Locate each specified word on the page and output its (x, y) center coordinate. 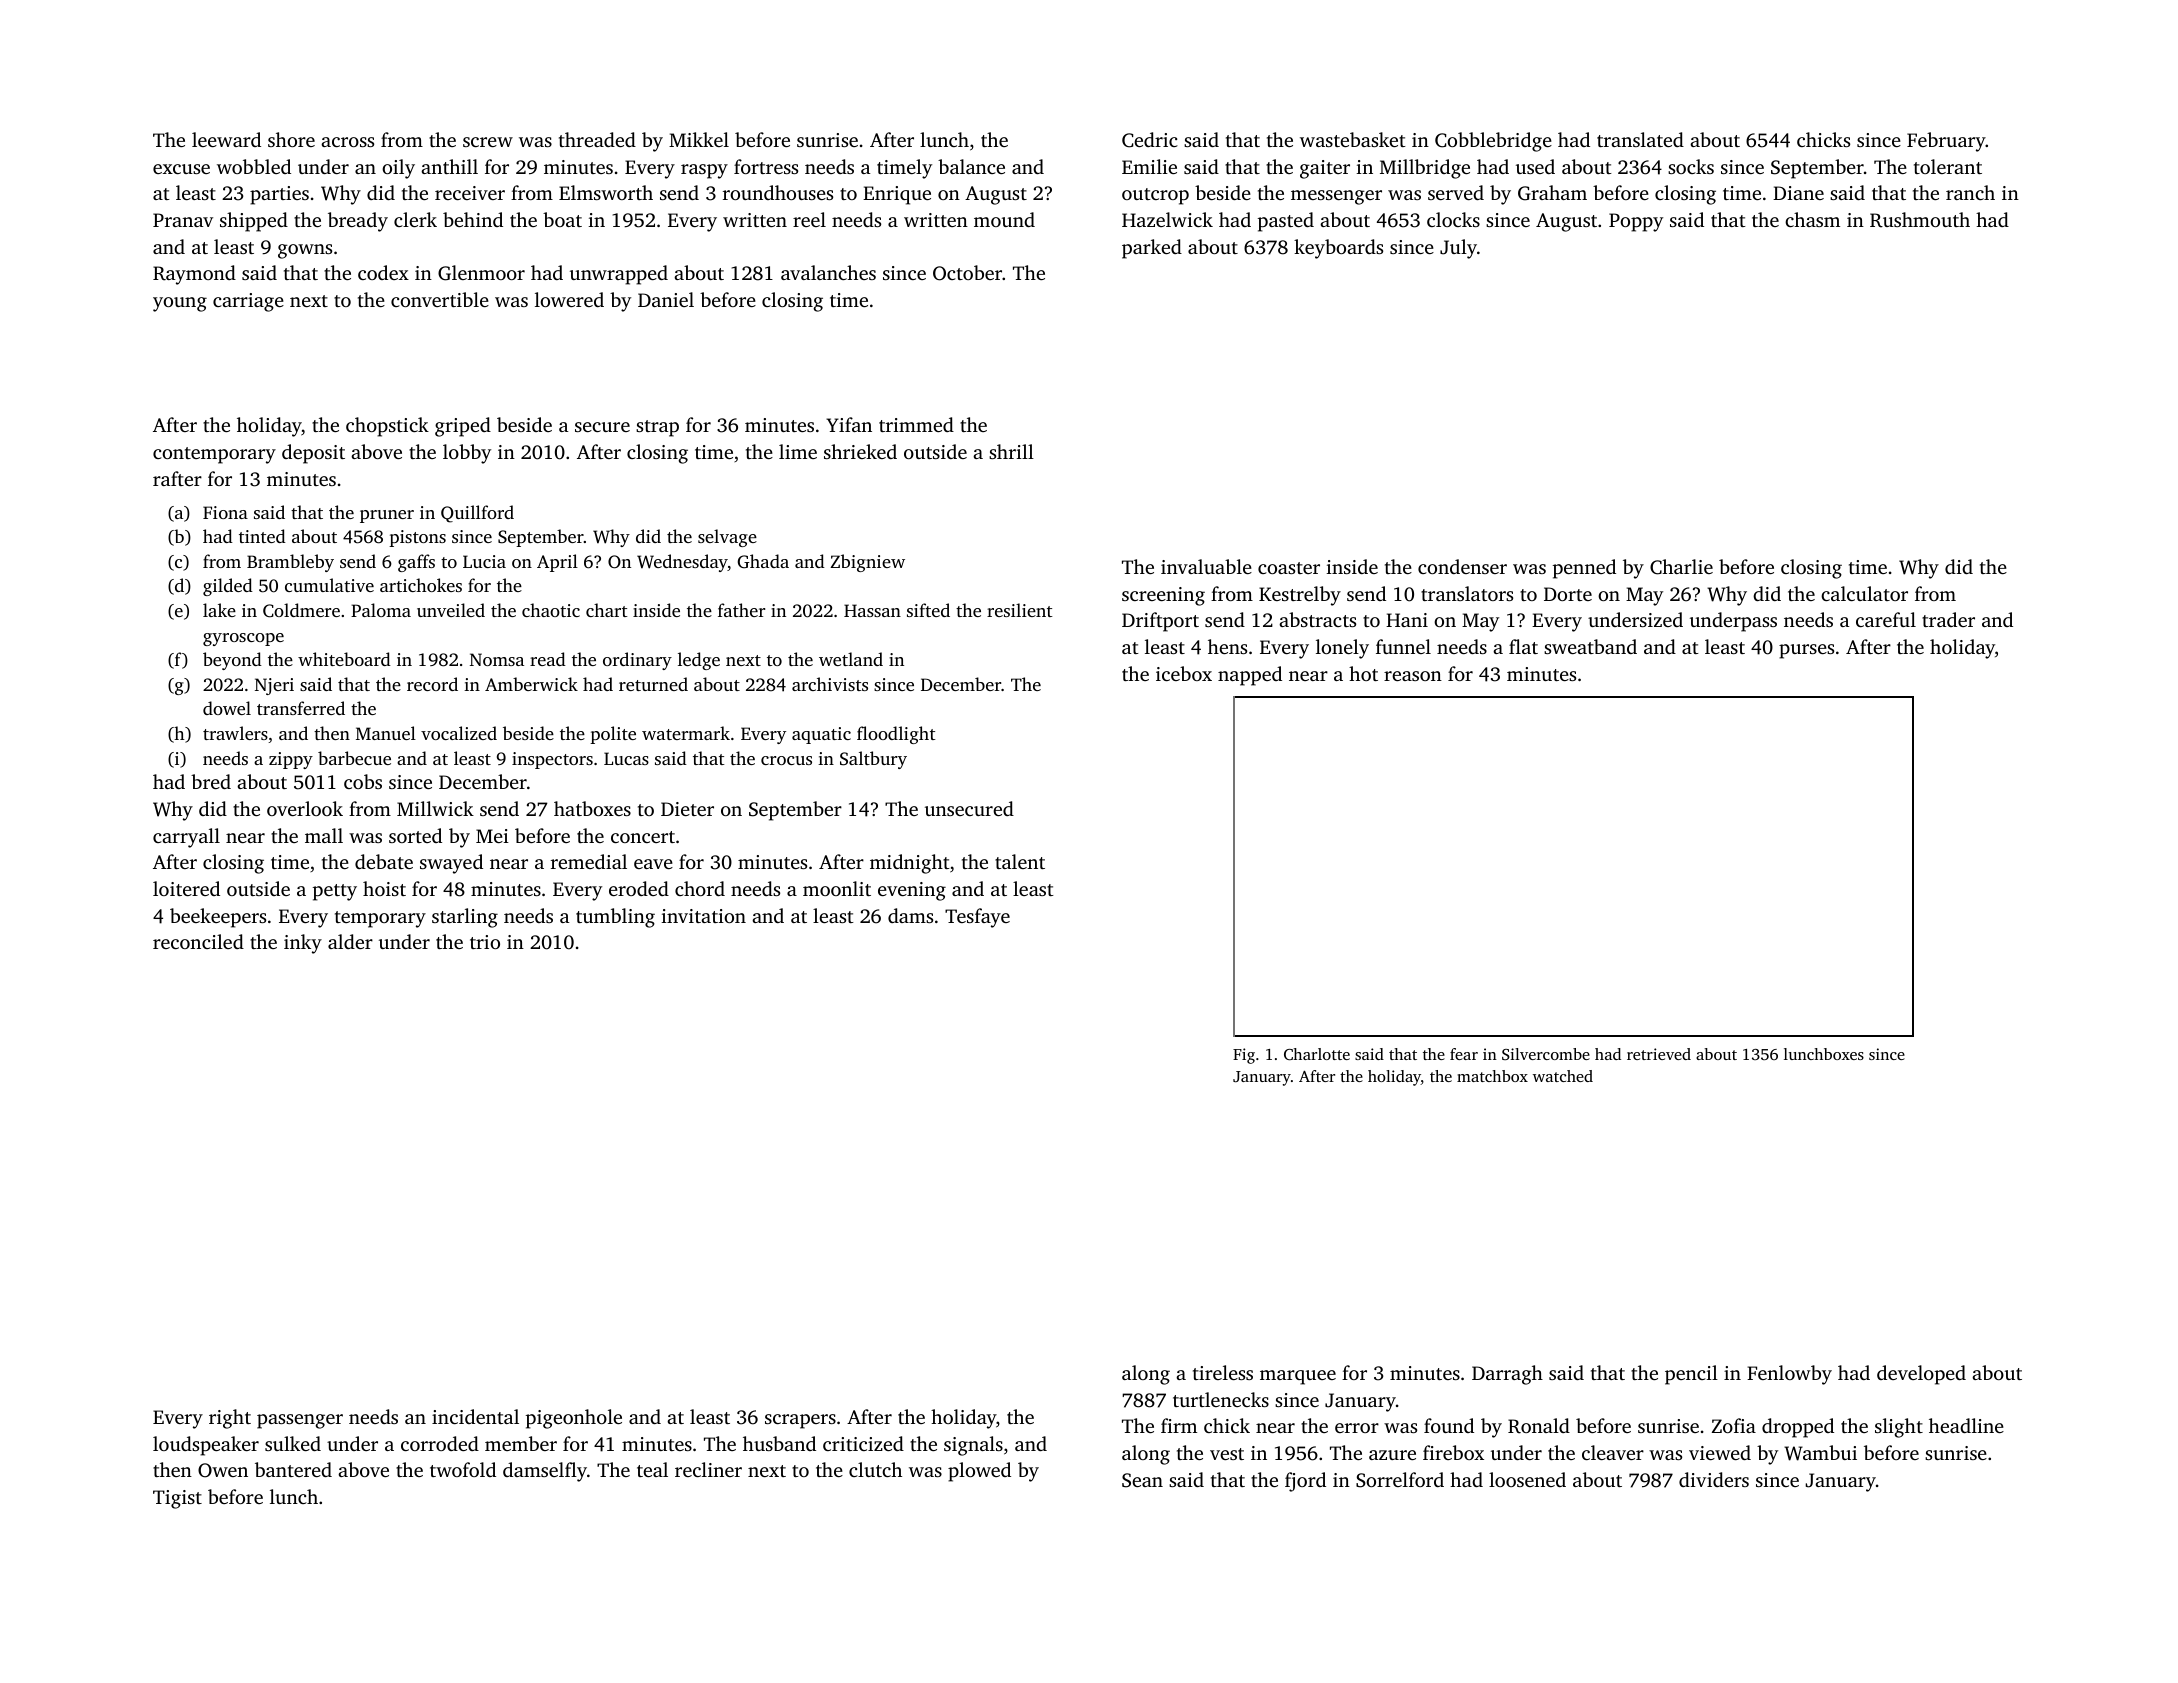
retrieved (1659, 1054)
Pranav (183, 220)
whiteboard (344, 659)
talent (1020, 861)
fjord (1305, 1482)
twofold (463, 1469)
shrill (1011, 451)
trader (1948, 619)
